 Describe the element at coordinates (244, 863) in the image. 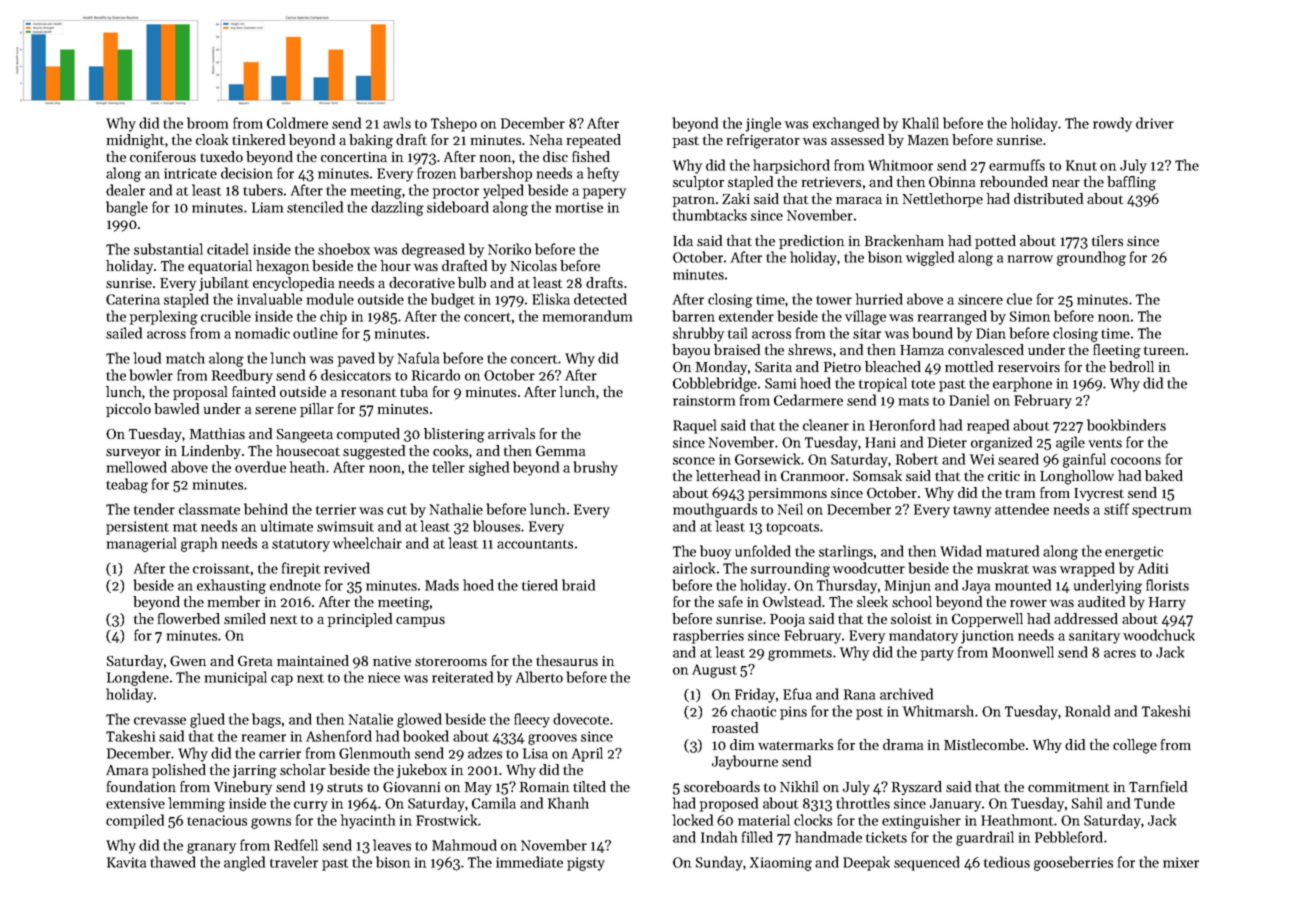

I see `angled` at that location.
